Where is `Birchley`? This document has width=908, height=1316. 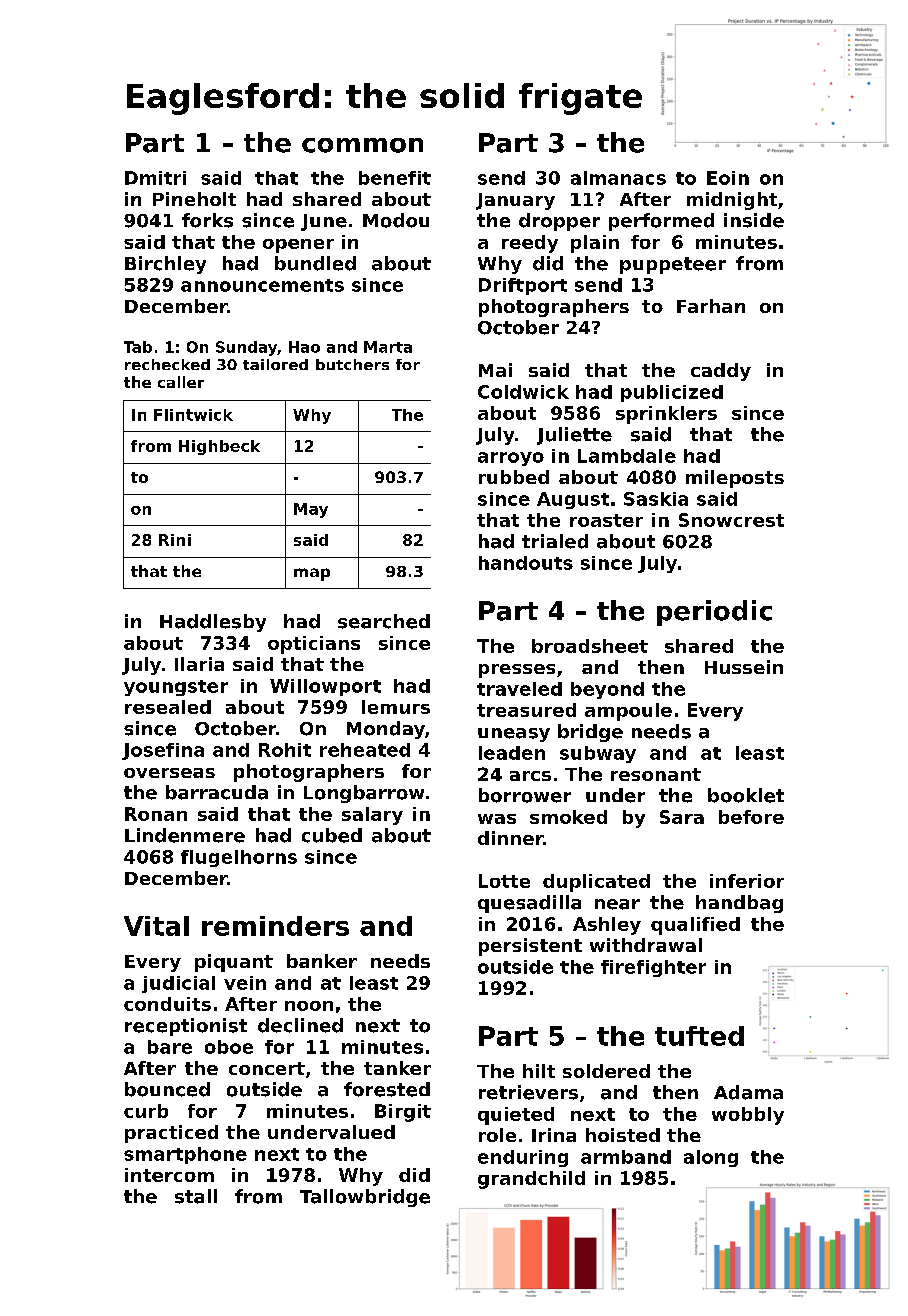 Birchley is located at coordinates (165, 265).
